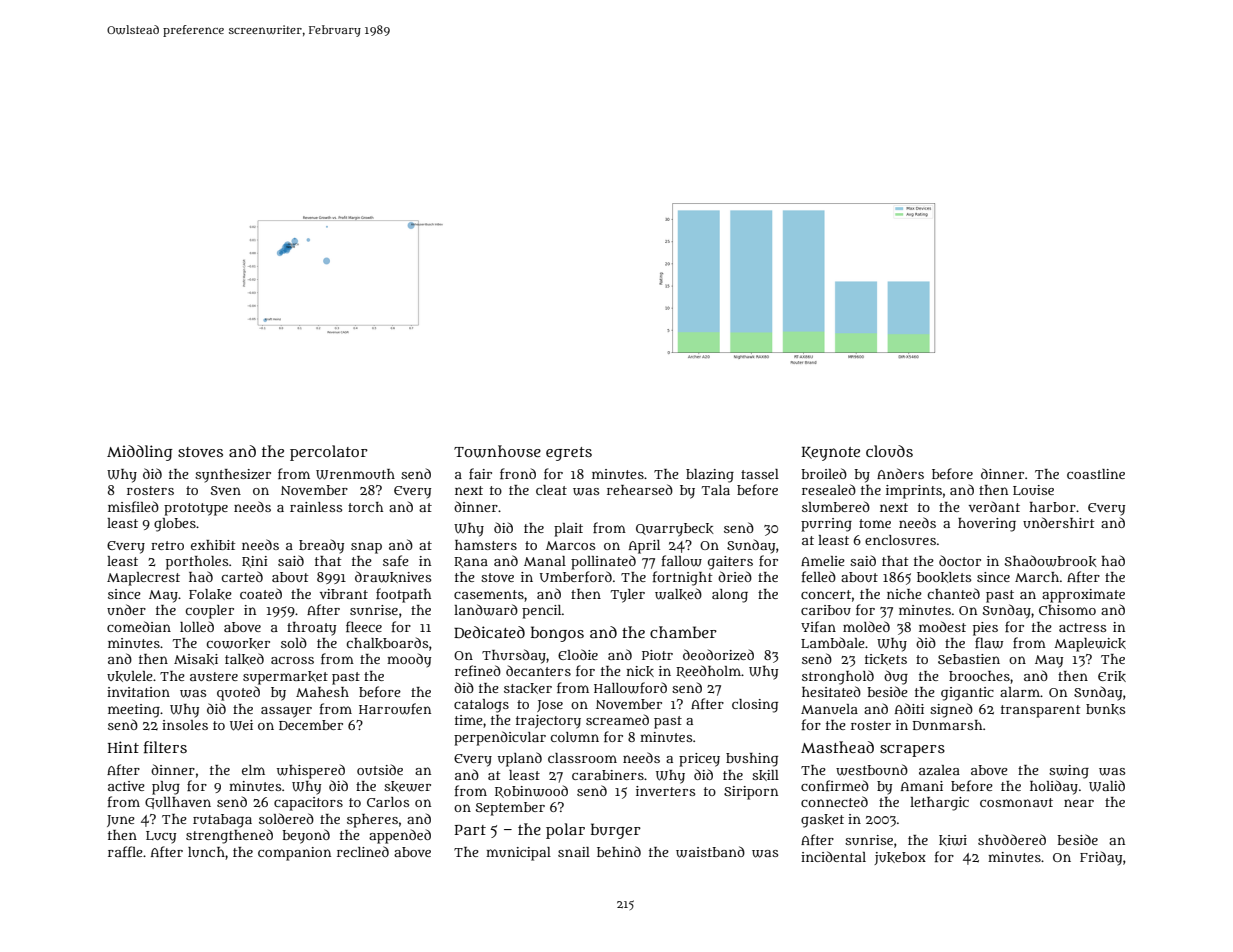 This screenshot has width=1233, height=952. Describe the element at coordinates (582, 758) in the screenshot. I see `classroom` at that location.
